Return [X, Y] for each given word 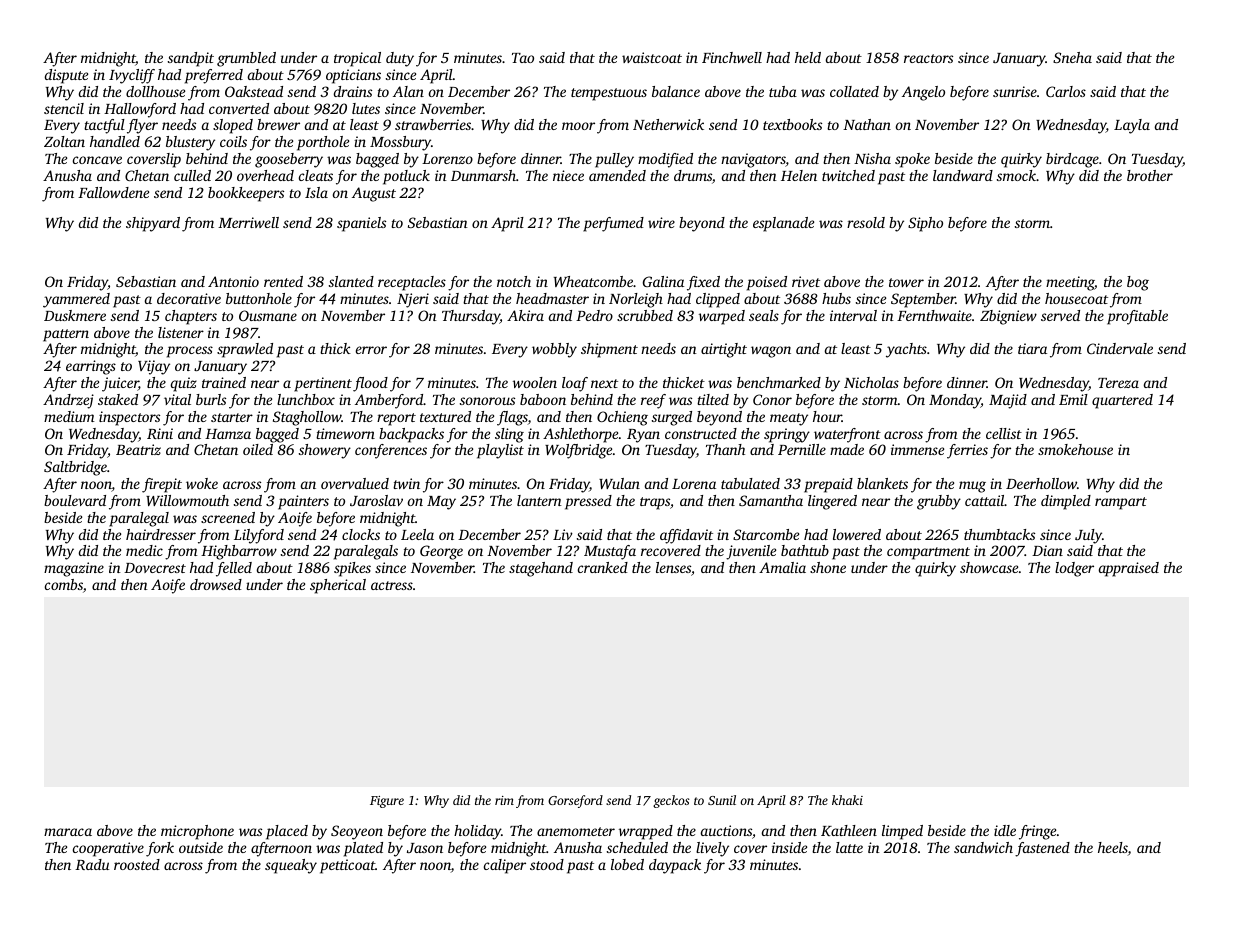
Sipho [925, 224]
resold [866, 222]
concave [97, 160]
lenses [673, 567]
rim [504, 800]
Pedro [594, 315]
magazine [74, 569]
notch [514, 281]
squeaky [291, 866]
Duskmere [75, 315]
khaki [847, 800]
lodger [1074, 569]
